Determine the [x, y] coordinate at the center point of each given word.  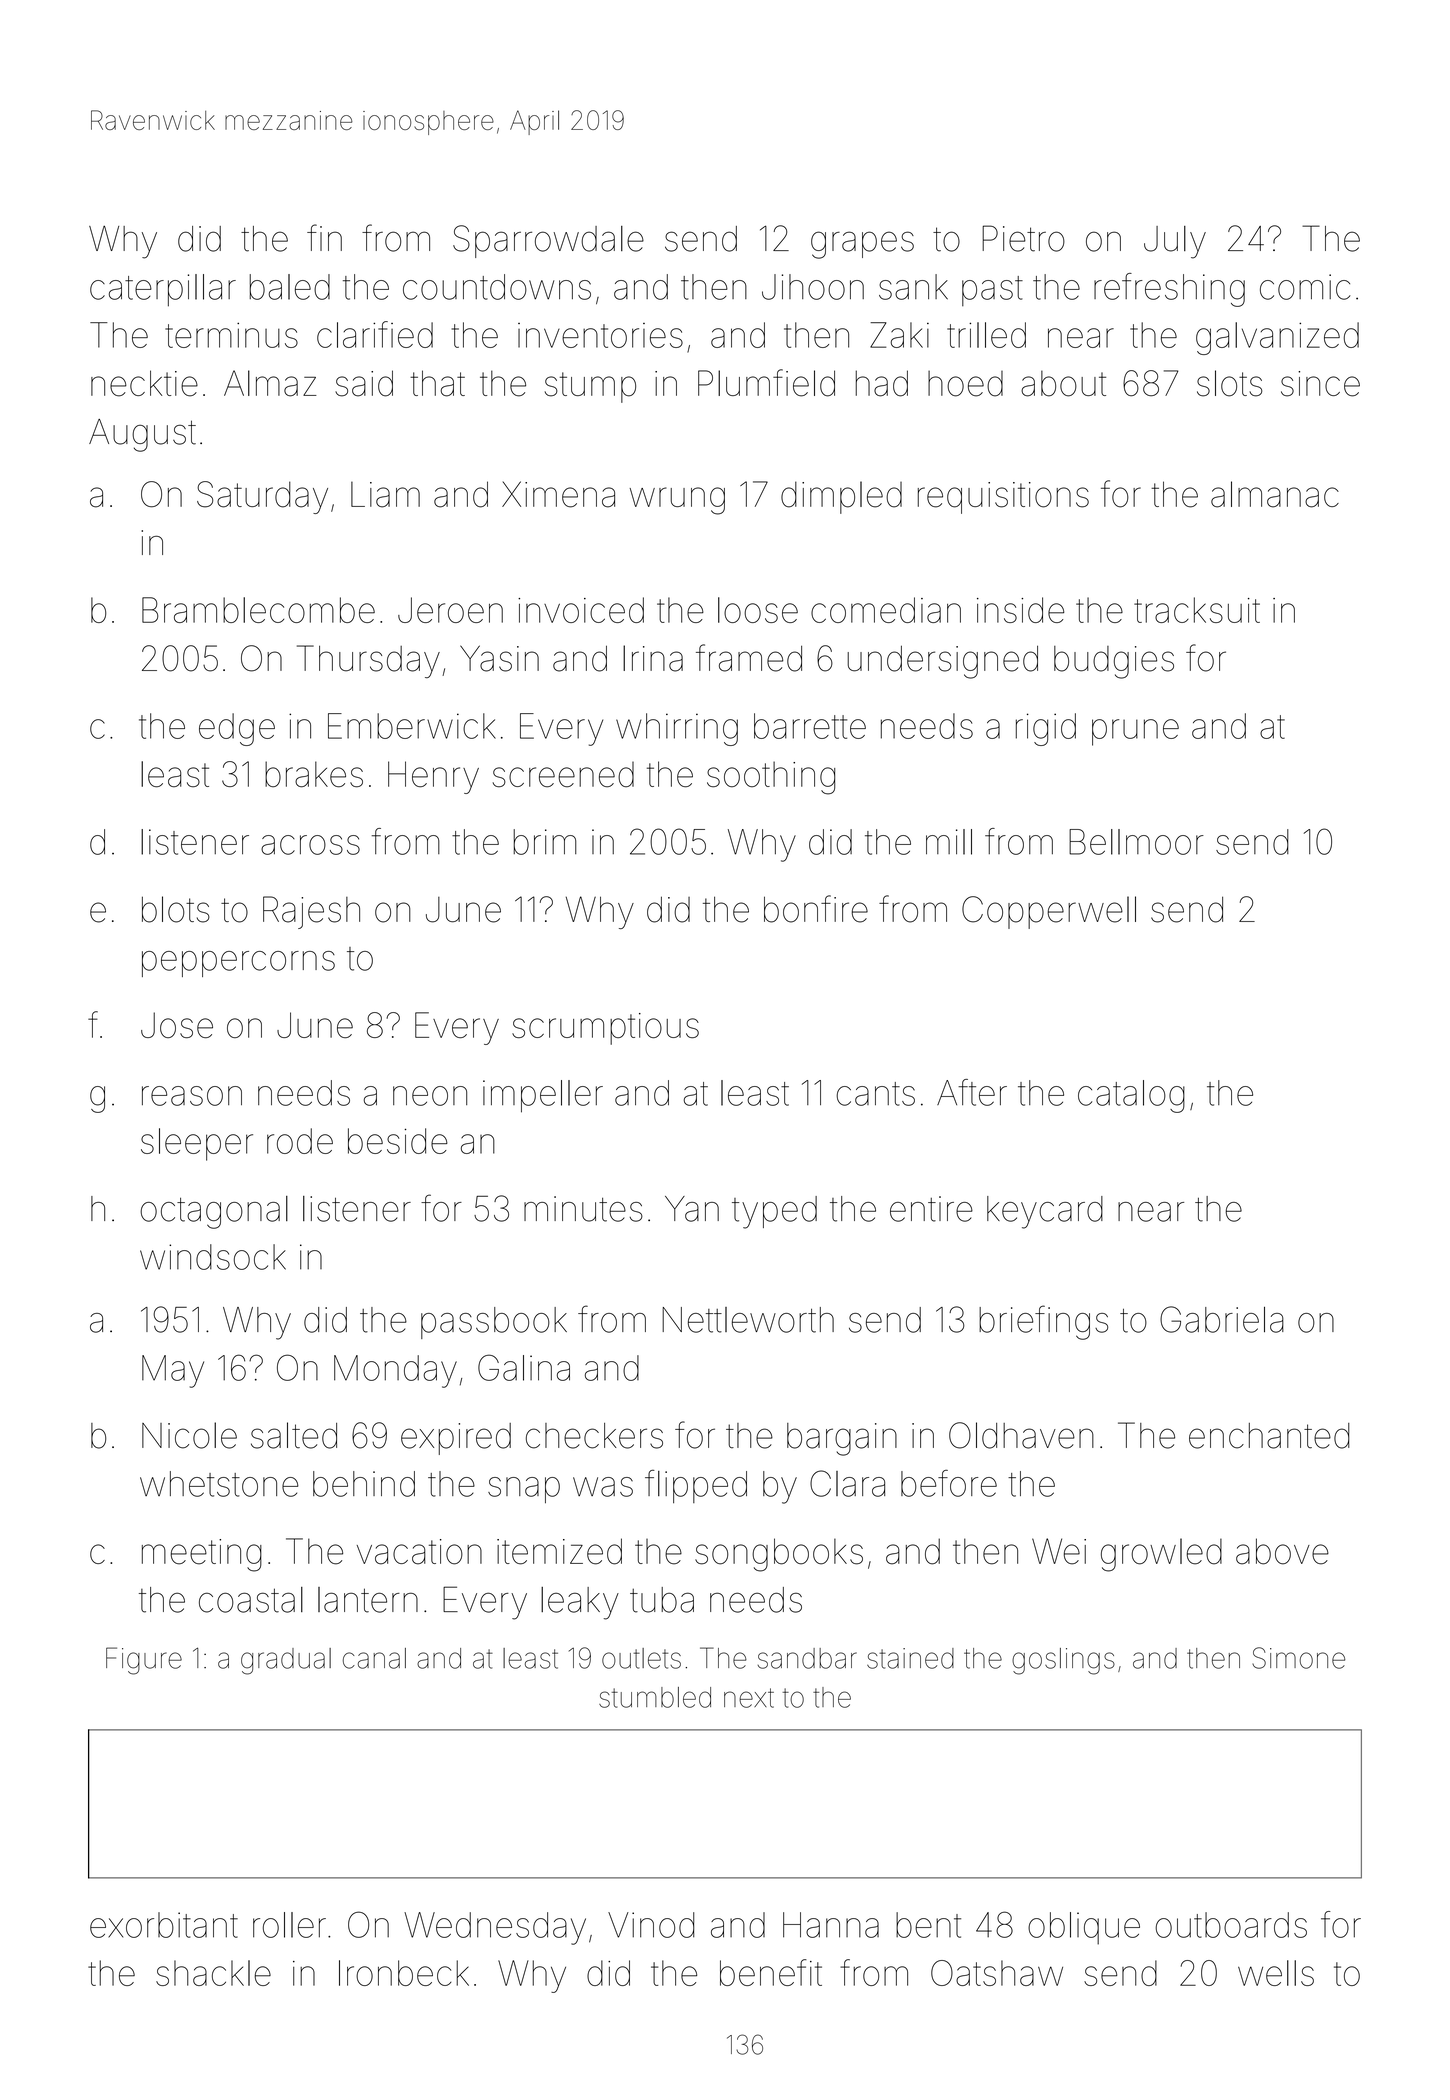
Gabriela [1222, 1319]
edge [237, 729]
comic [1305, 287]
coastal [251, 1600]
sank [913, 287]
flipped [696, 1486]
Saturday [262, 497]
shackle [213, 1973]
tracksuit [1197, 610]
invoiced [581, 610]
